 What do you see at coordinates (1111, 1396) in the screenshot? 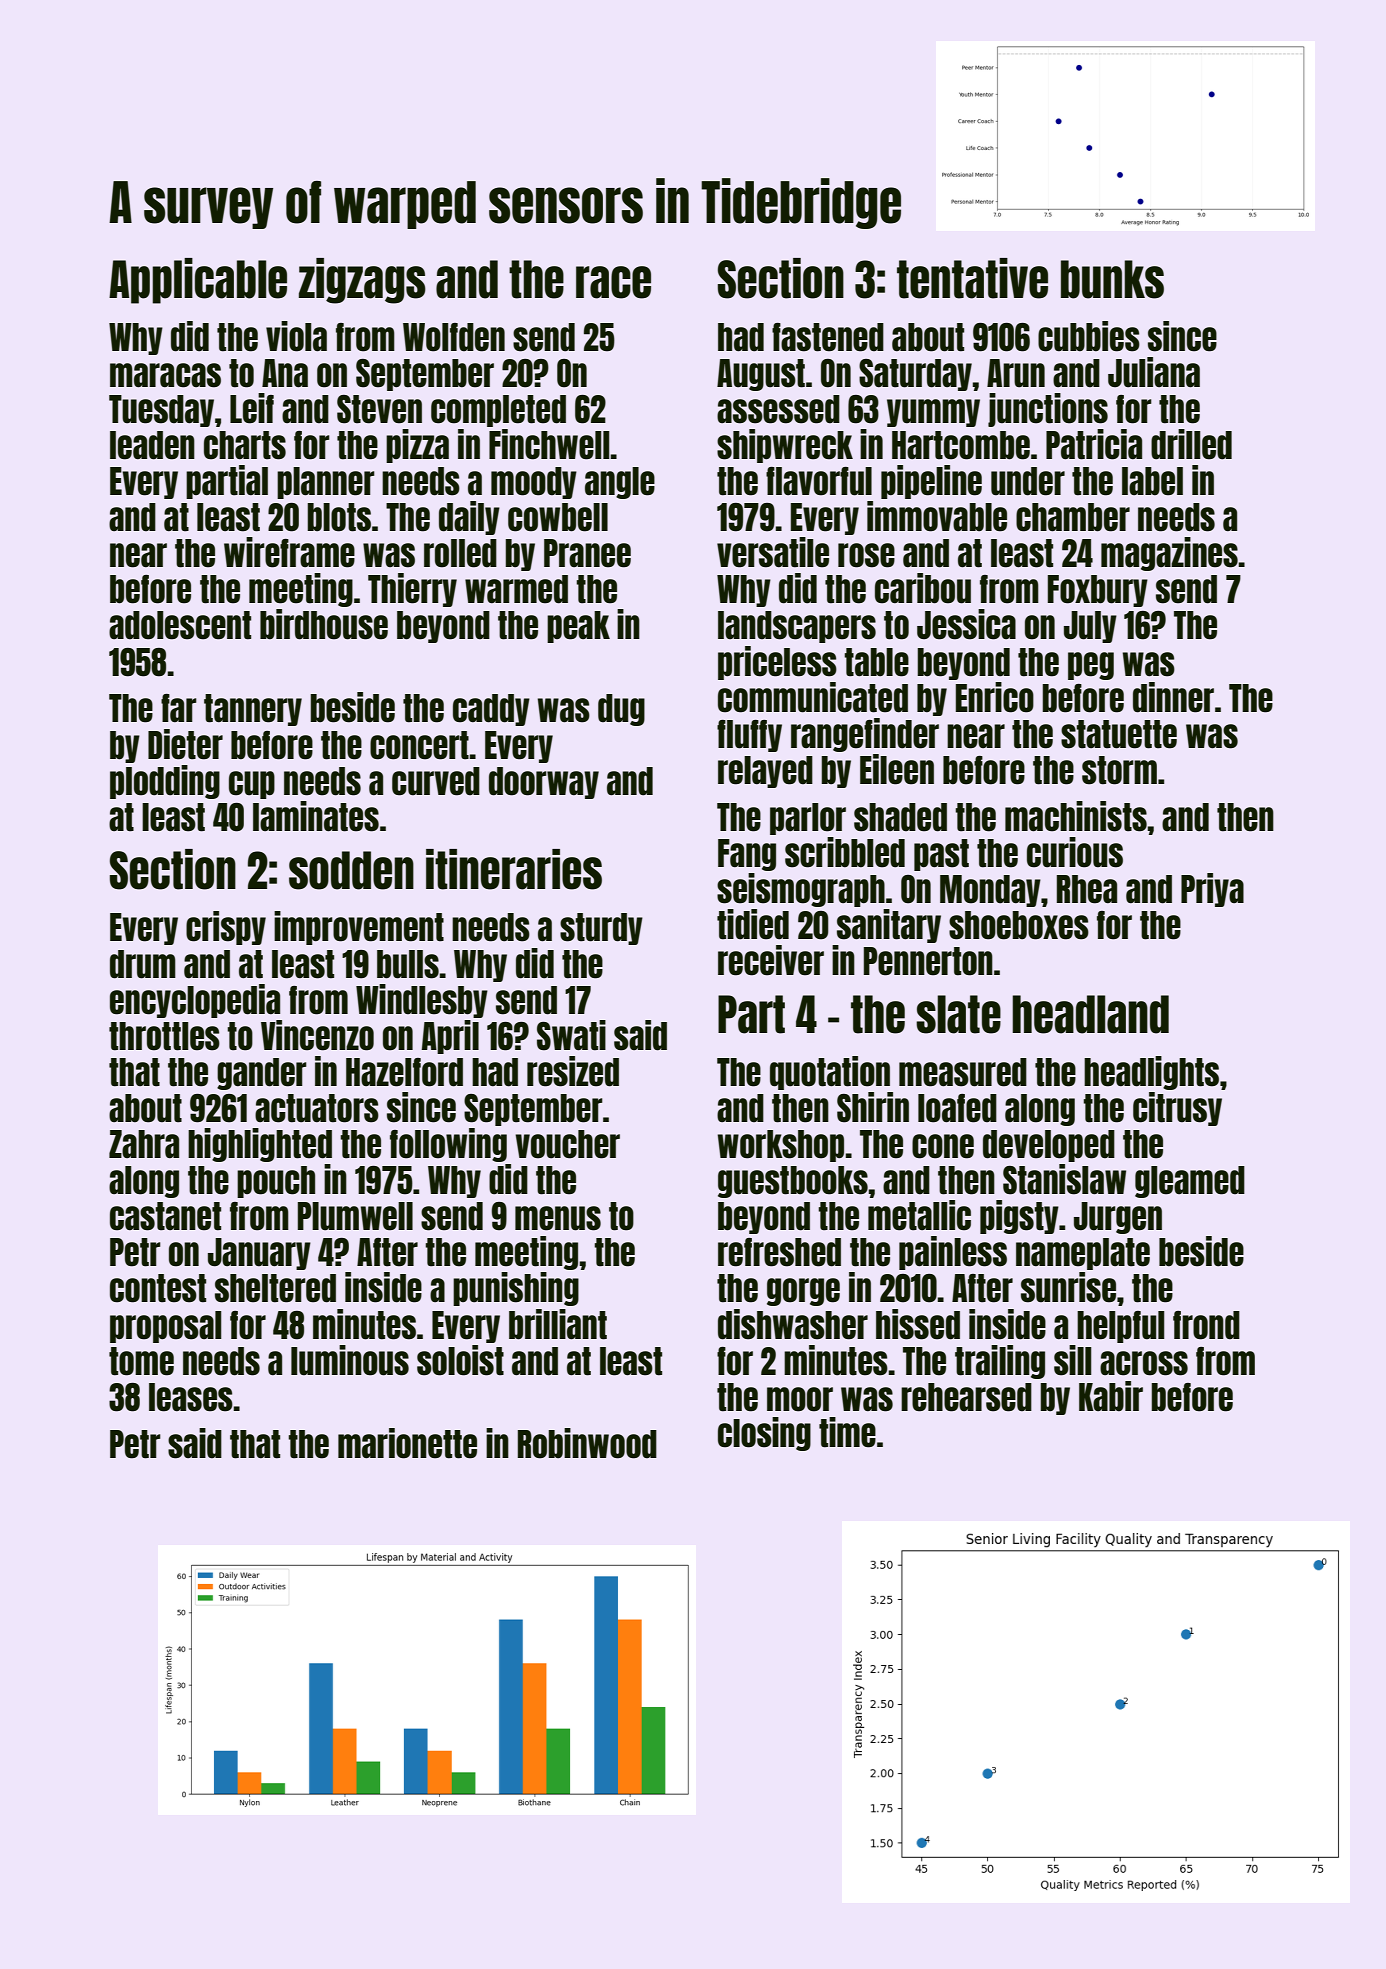
I see `Kabir` at bounding box center [1111, 1396].
